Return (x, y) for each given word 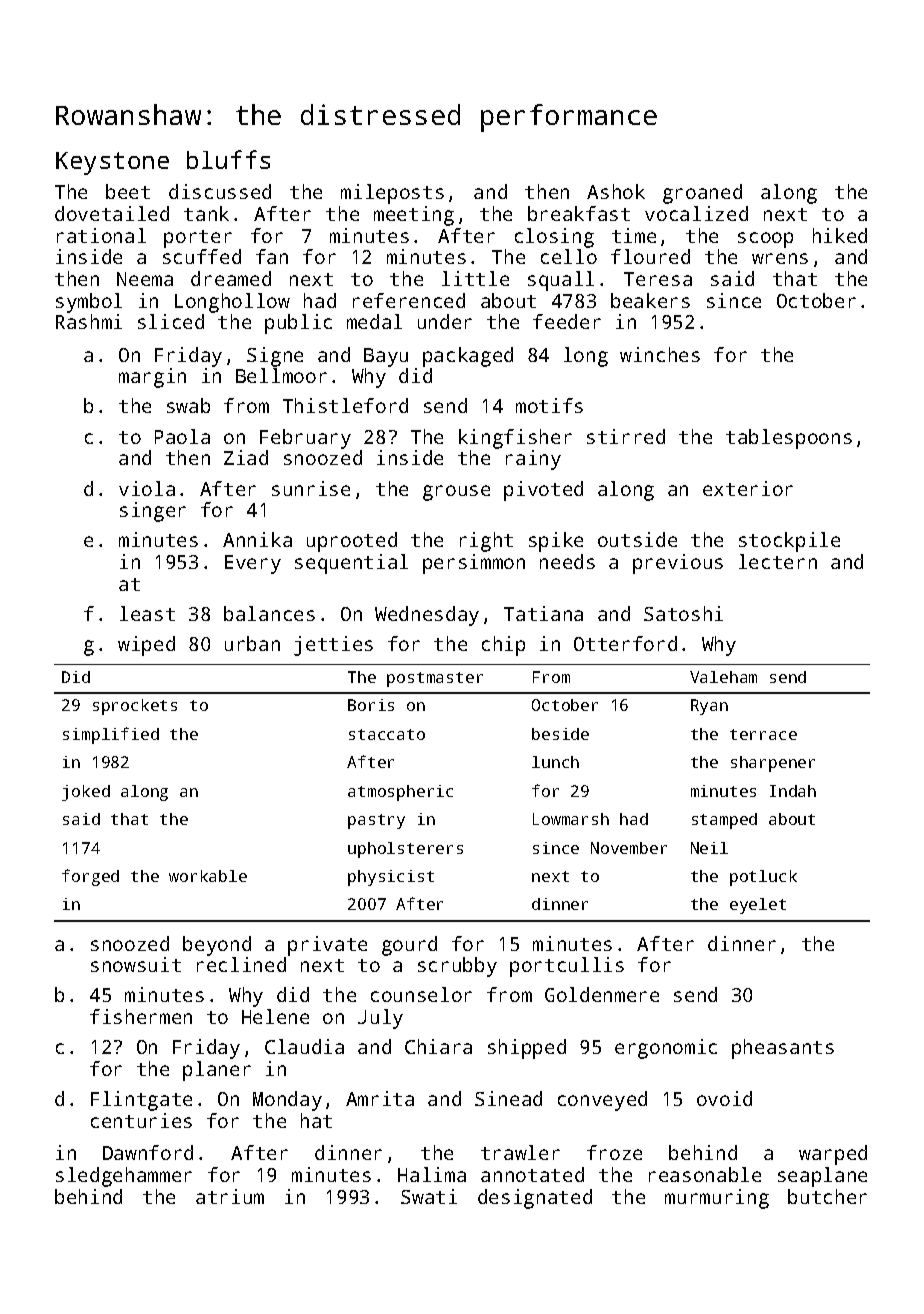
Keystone (112, 163)
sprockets (135, 707)
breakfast (579, 213)
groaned (702, 194)
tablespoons (789, 439)
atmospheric (400, 793)
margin (152, 378)
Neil (709, 848)
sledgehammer (124, 1177)
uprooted (352, 542)
